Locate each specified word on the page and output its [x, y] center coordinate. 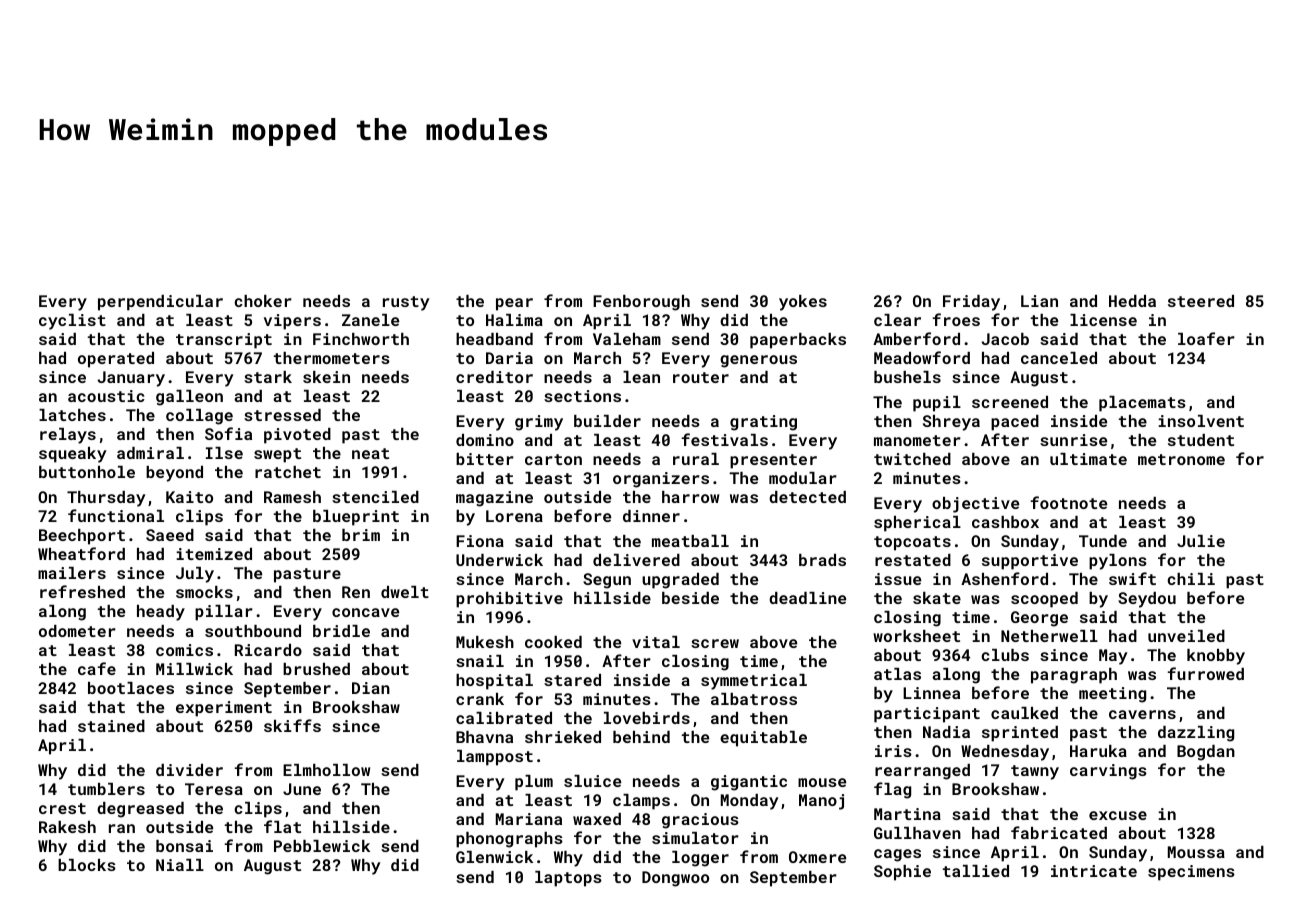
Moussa [1196, 852]
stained [111, 726]
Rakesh [67, 827]
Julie [1201, 541]
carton [553, 459]
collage [199, 417]
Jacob [1005, 339]
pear [514, 304]
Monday [750, 802]
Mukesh [485, 642]
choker [263, 301]
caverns [1142, 714]
